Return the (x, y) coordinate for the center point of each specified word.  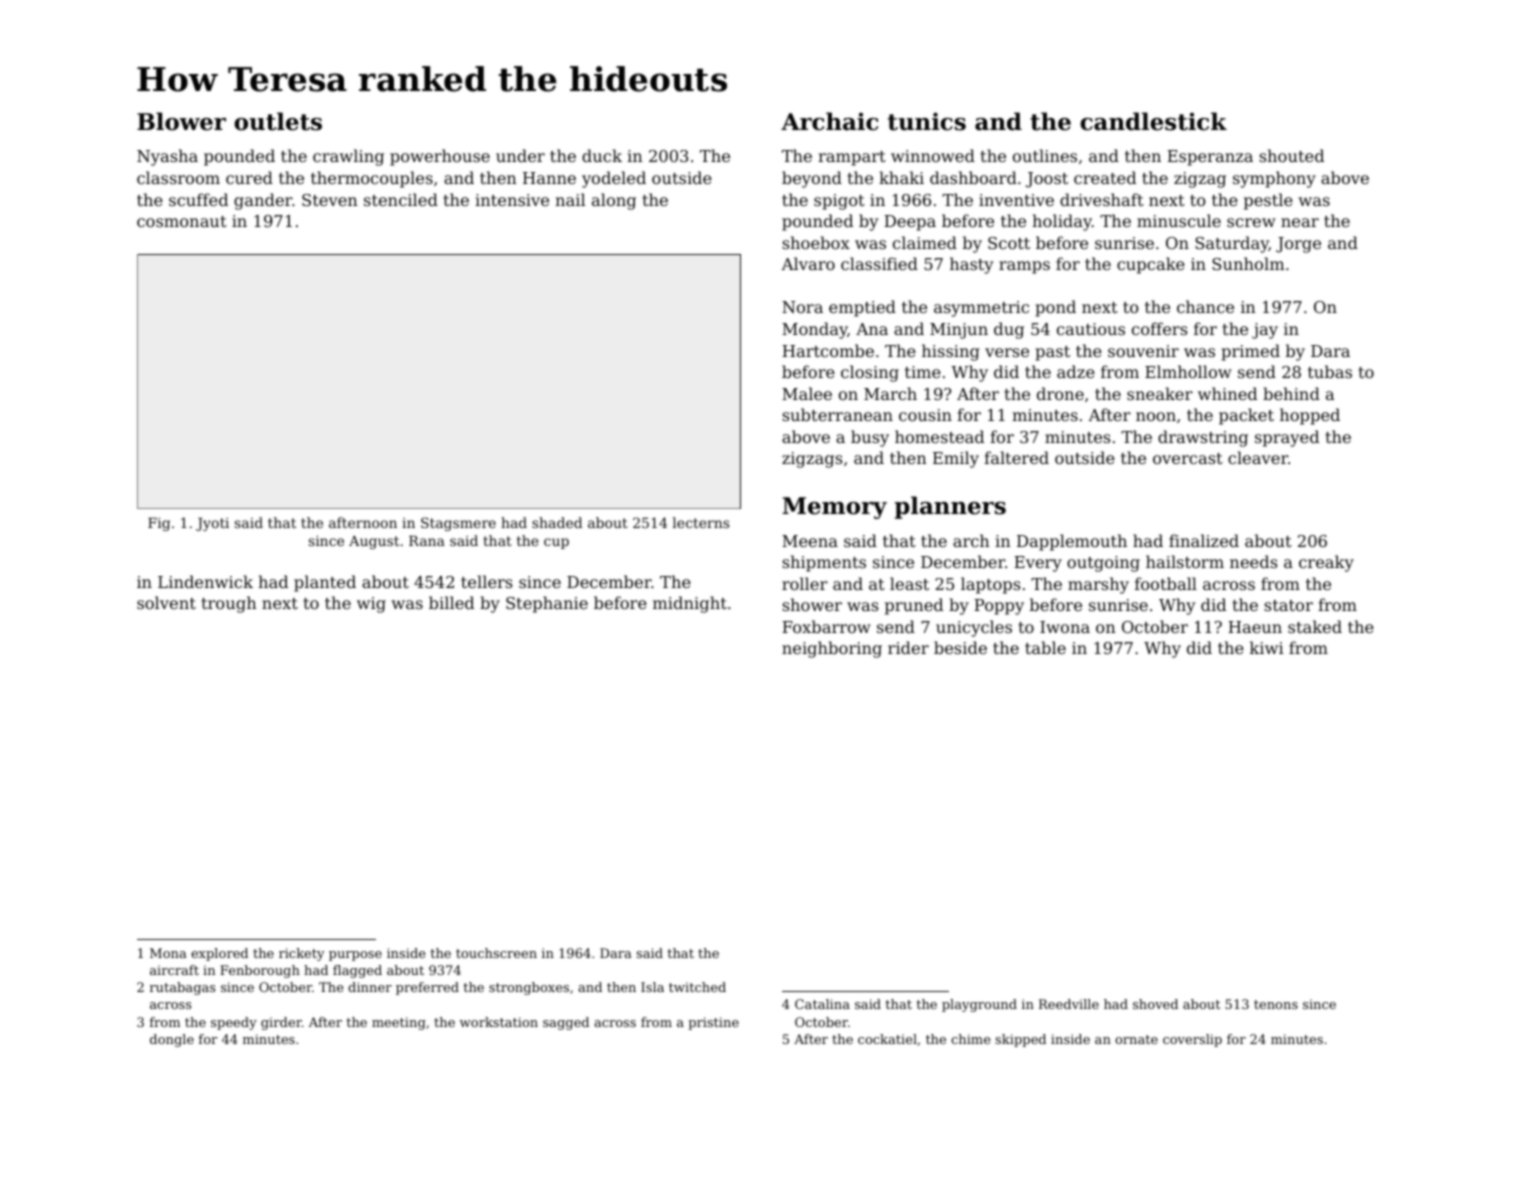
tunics (927, 121)
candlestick (1153, 121)
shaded (557, 522)
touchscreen (496, 953)
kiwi (1267, 647)
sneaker (1160, 393)
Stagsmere (458, 524)
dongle (172, 1040)
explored (219, 954)
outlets (278, 121)
